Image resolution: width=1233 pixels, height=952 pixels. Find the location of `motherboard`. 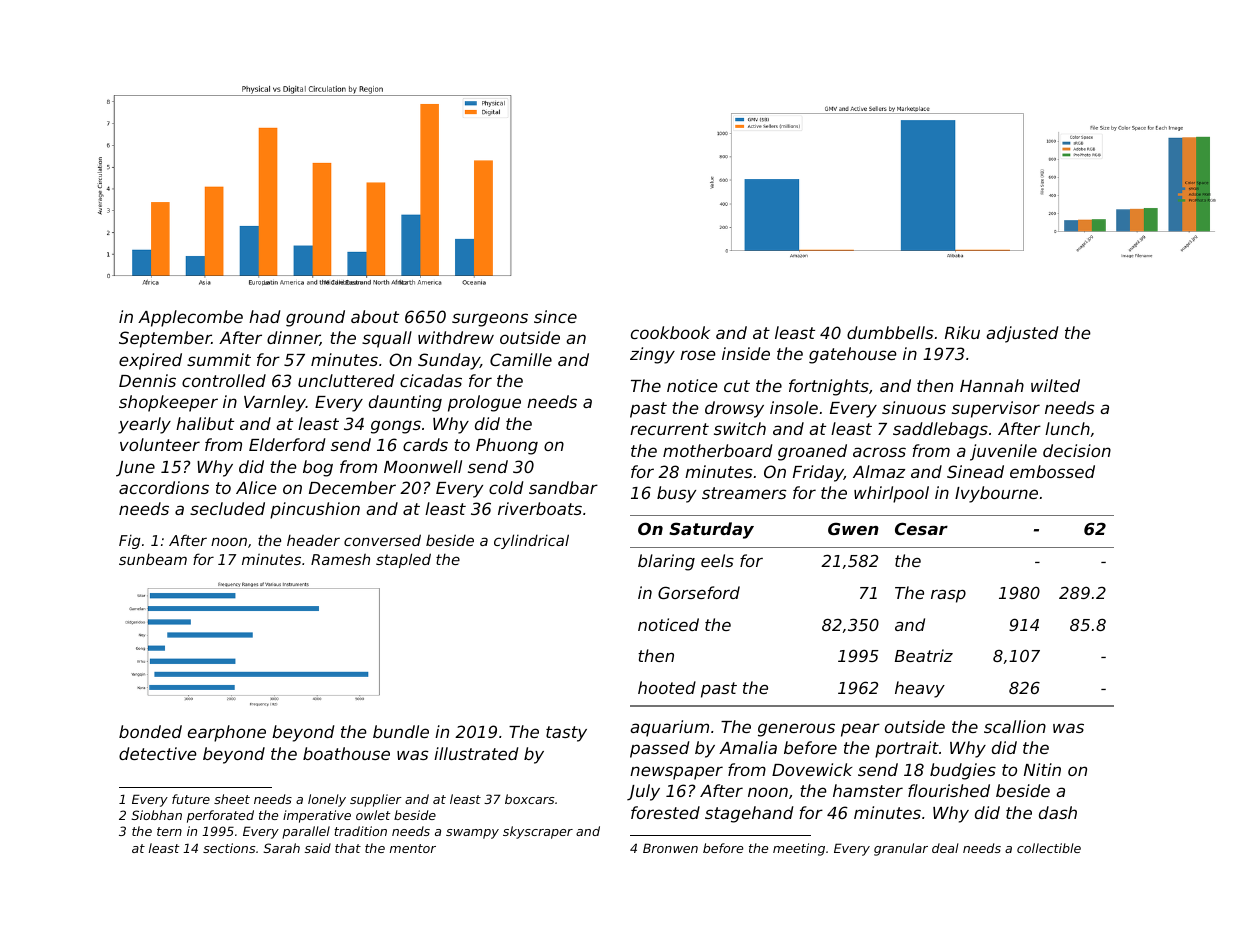

motherboard is located at coordinates (718, 450).
